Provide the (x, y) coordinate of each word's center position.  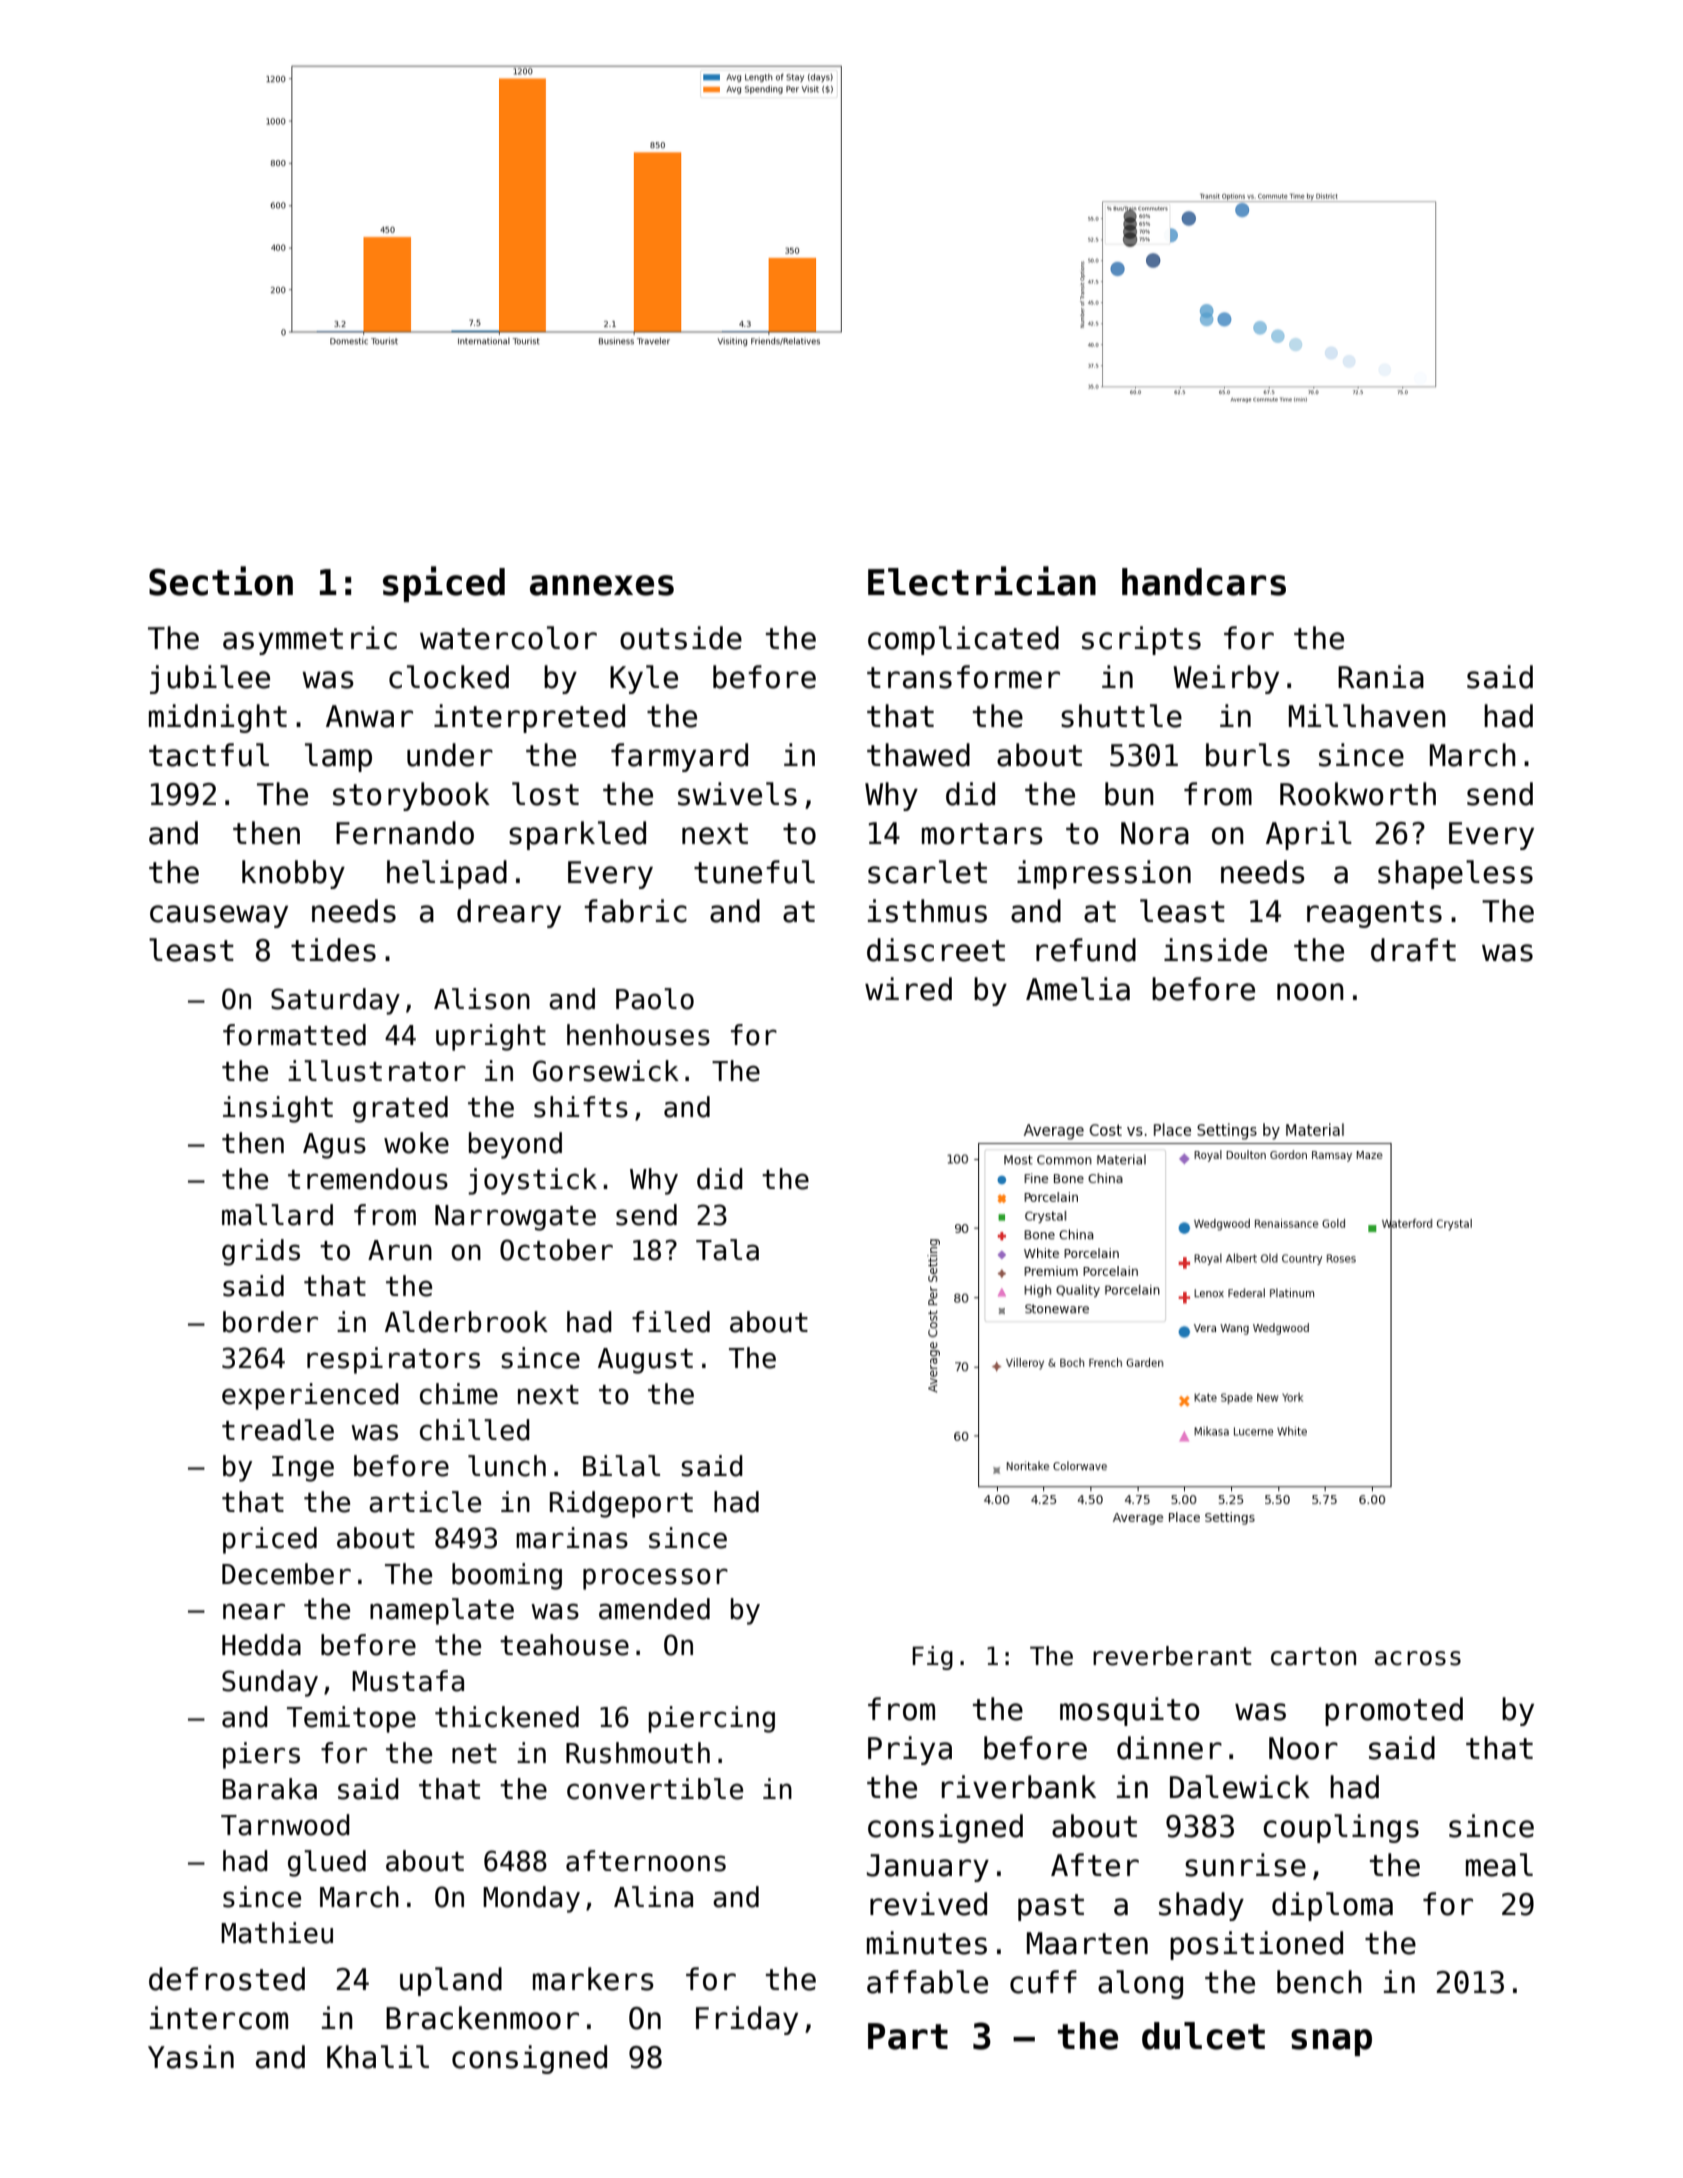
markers (593, 1979)
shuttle (1121, 716)
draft (1413, 950)
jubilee (210, 679)
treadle (278, 1430)
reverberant (1172, 1656)
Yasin (191, 2057)
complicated (963, 640)
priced (270, 1540)
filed (671, 1322)
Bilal (621, 1466)
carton (1313, 1656)
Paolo (655, 999)
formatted (294, 1035)
